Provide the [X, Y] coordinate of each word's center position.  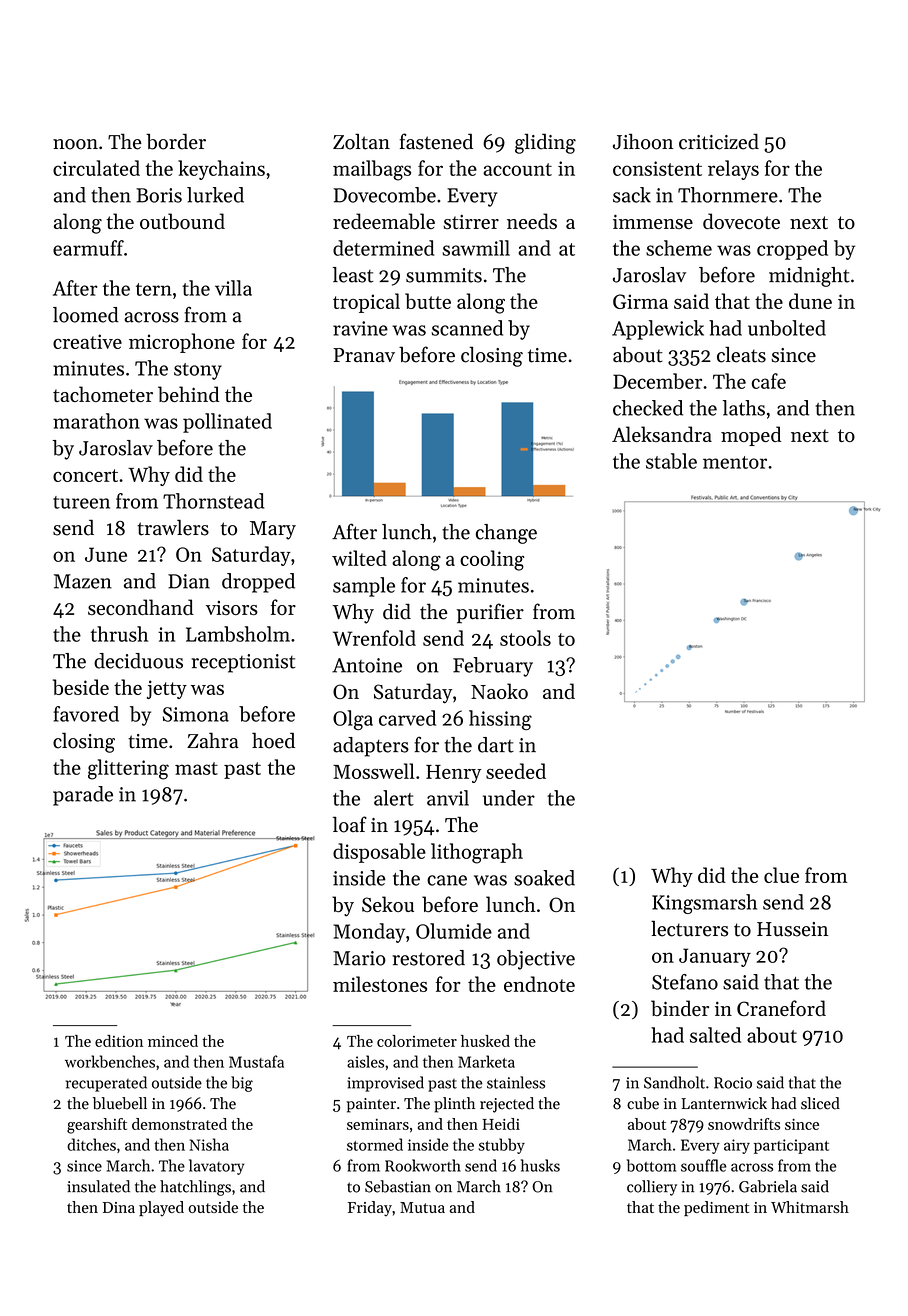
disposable [379, 853]
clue [781, 875]
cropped [792, 250]
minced [173, 1041]
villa [233, 288]
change [506, 534]
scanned [467, 328]
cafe [769, 381]
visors [232, 608]
